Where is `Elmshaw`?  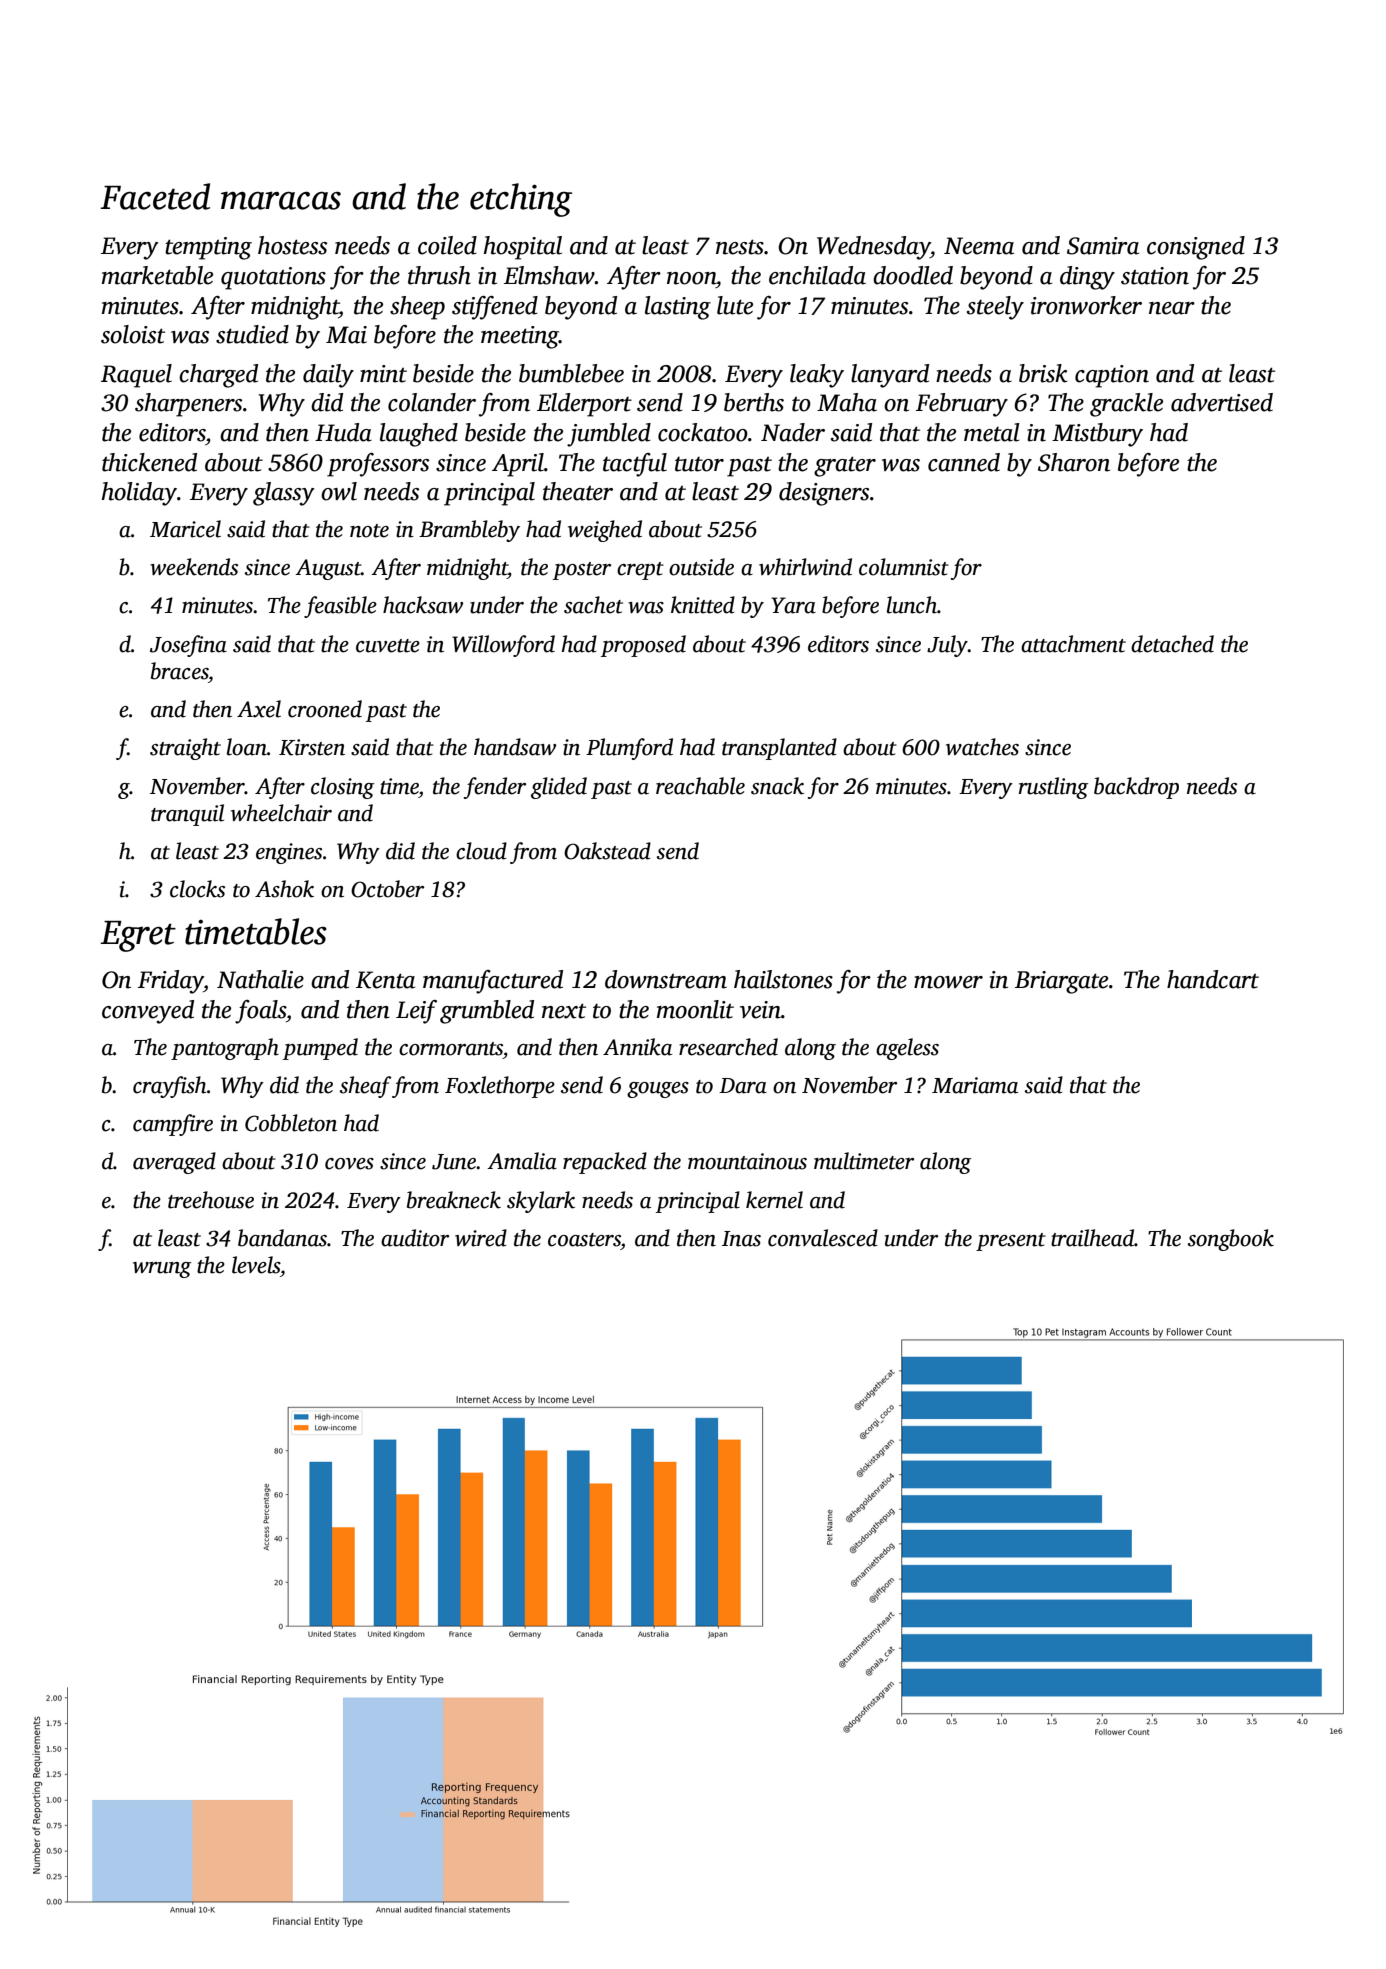
Elmshaw is located at coordinates (549, 275).
